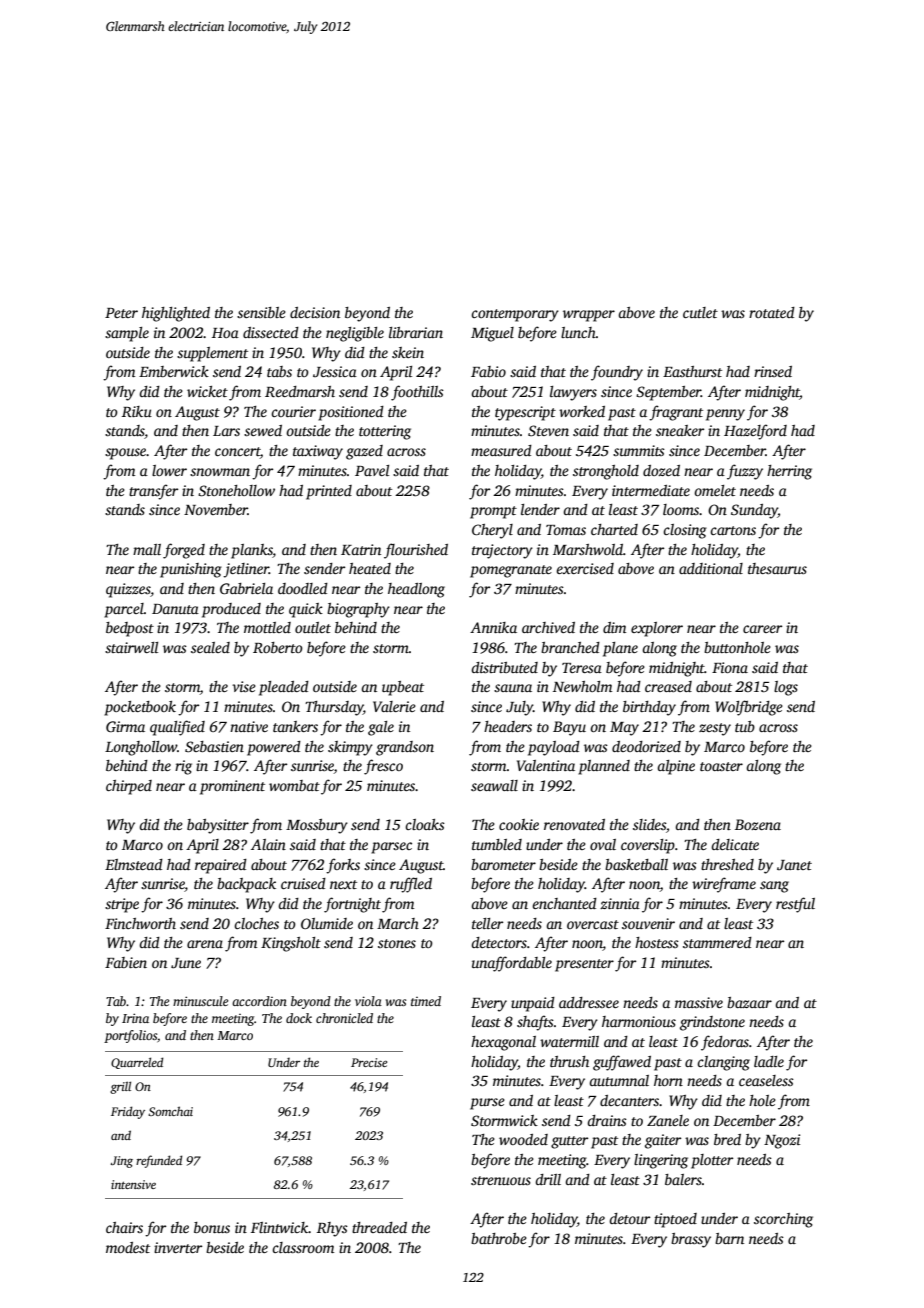 Image resolution: width=924 pixels, height=1308 pixels. Describe the element at coordinates (691, 1240) in the document. I see `brassy` at that location.
